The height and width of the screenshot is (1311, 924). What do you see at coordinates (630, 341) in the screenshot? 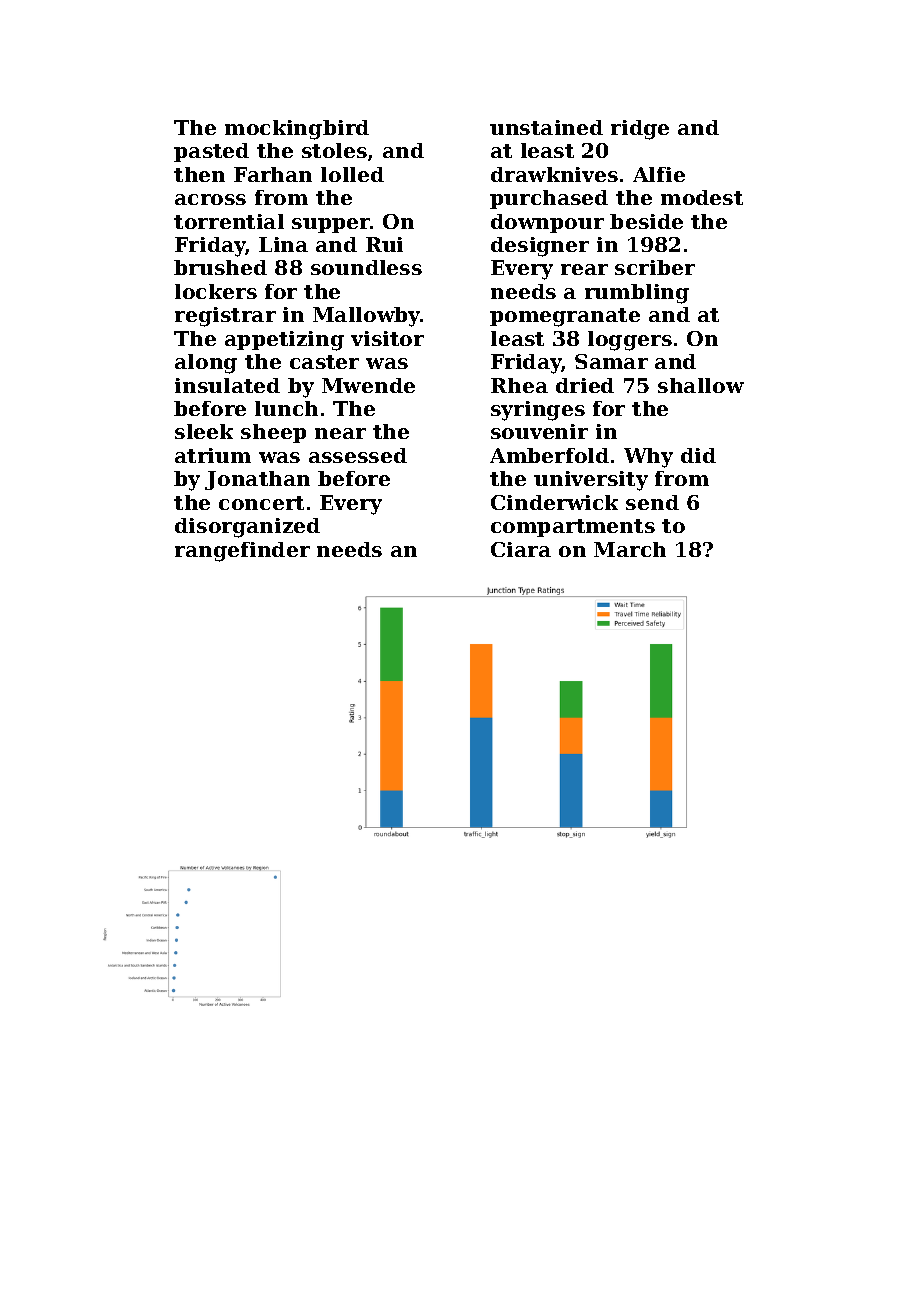
I see `loggers` at bounding box center [630, 341].
